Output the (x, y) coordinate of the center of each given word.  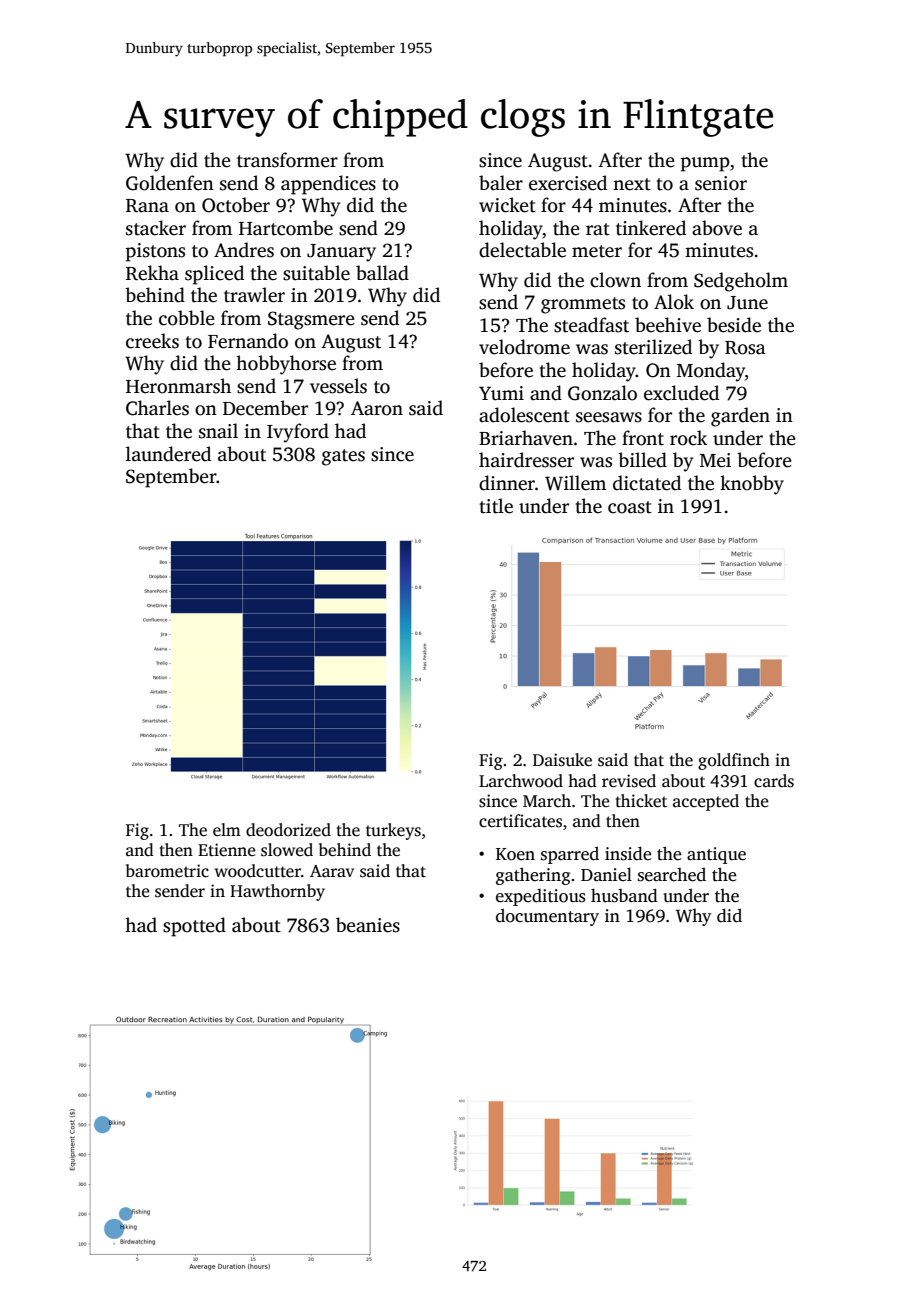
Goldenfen (170, 183)
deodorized (288, 830)
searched (672, 875)
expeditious (541, 897)
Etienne (227, 850)
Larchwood (521, 781)
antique (716, 855)
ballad (382, 273)
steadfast (591, 325)
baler (501, 183)
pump (705, 164)
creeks (152, 341)
